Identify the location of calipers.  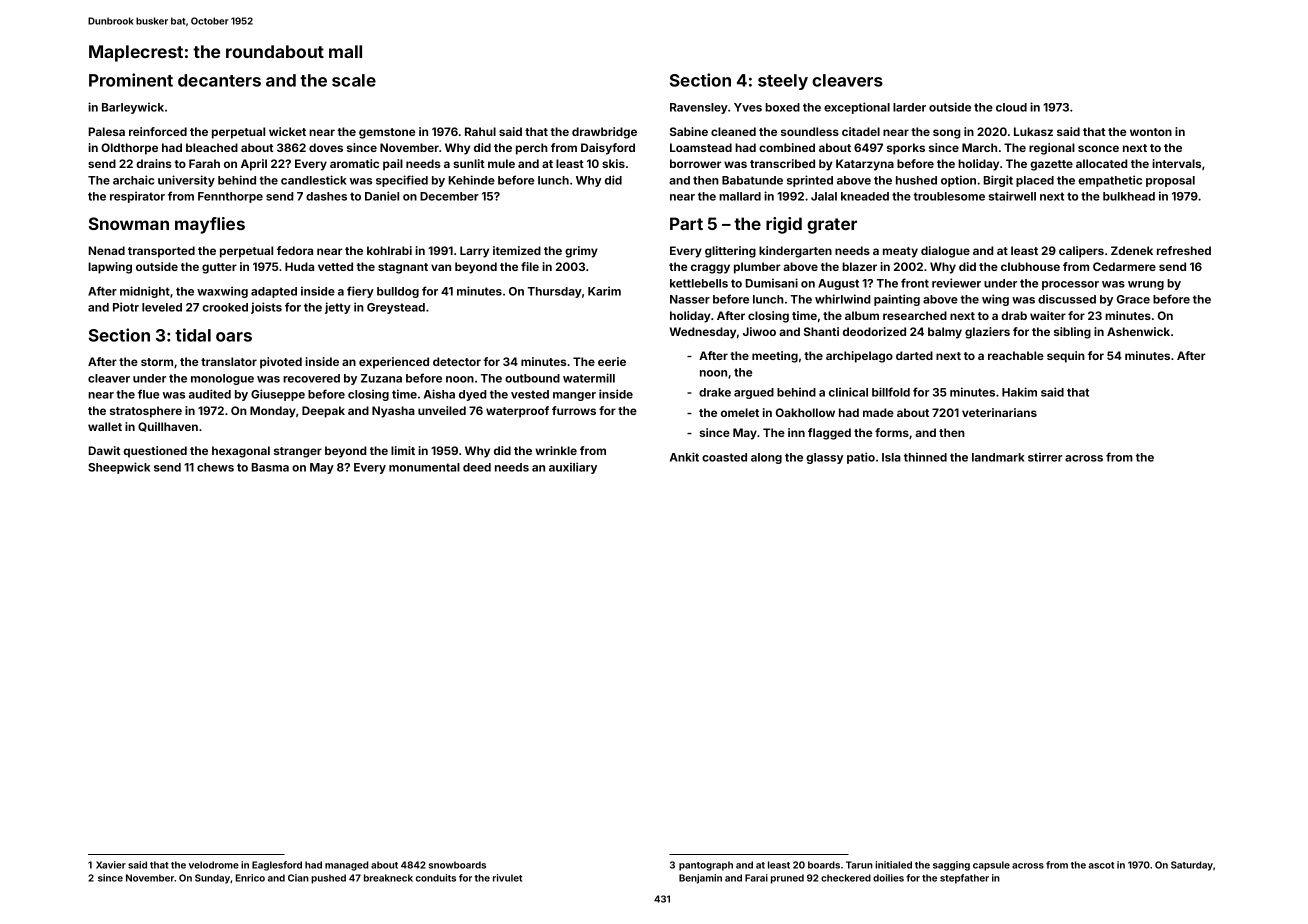
(1081, 252).
